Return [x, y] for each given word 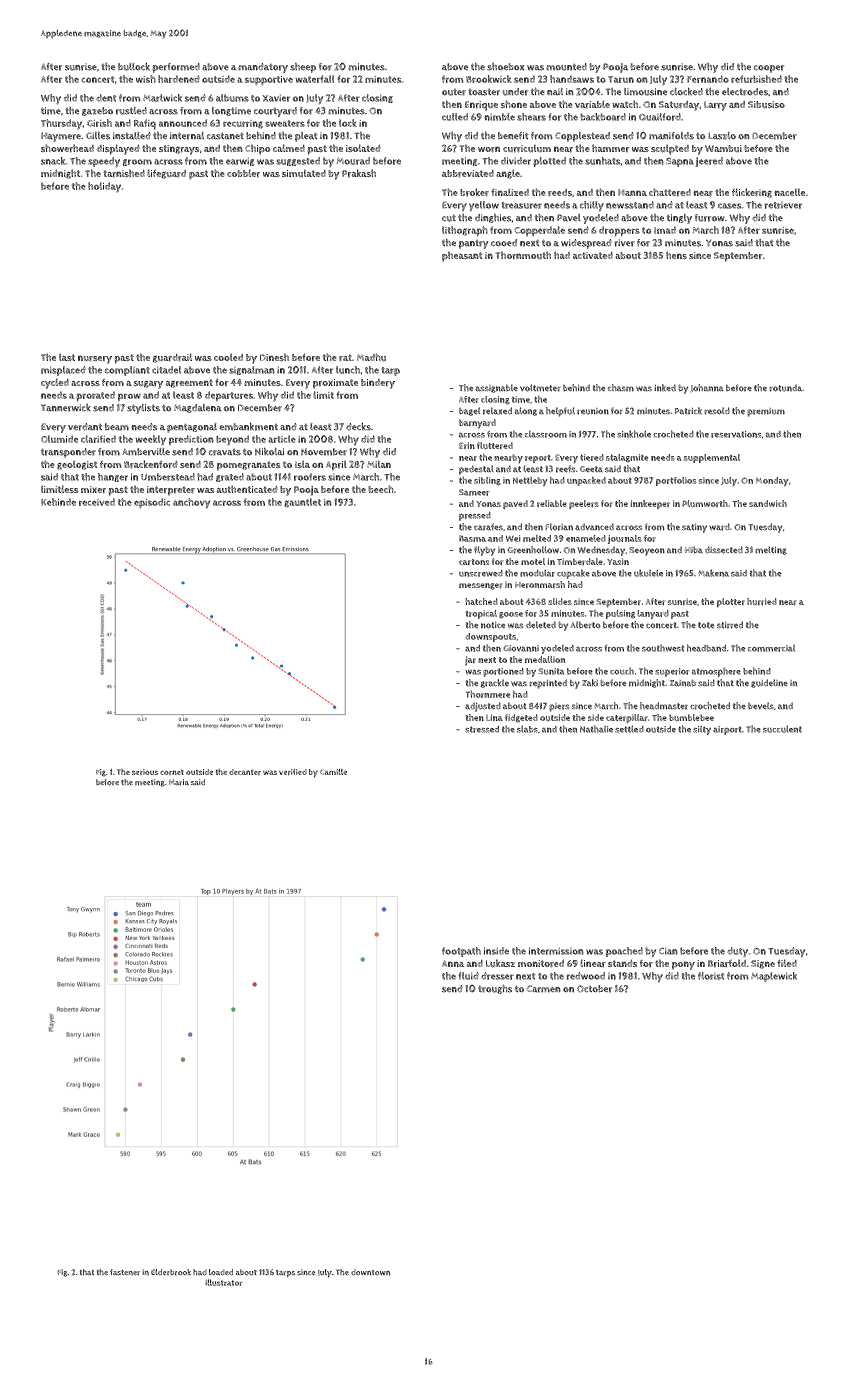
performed [176, 68]
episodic [152, 503]
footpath [461, 952]
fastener [125, 1272]
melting [771, 550]
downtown [371, 1272]
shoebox [506, 67]
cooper [769, 69]
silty [702, 730]
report [538, 459]
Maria [179, 782]
